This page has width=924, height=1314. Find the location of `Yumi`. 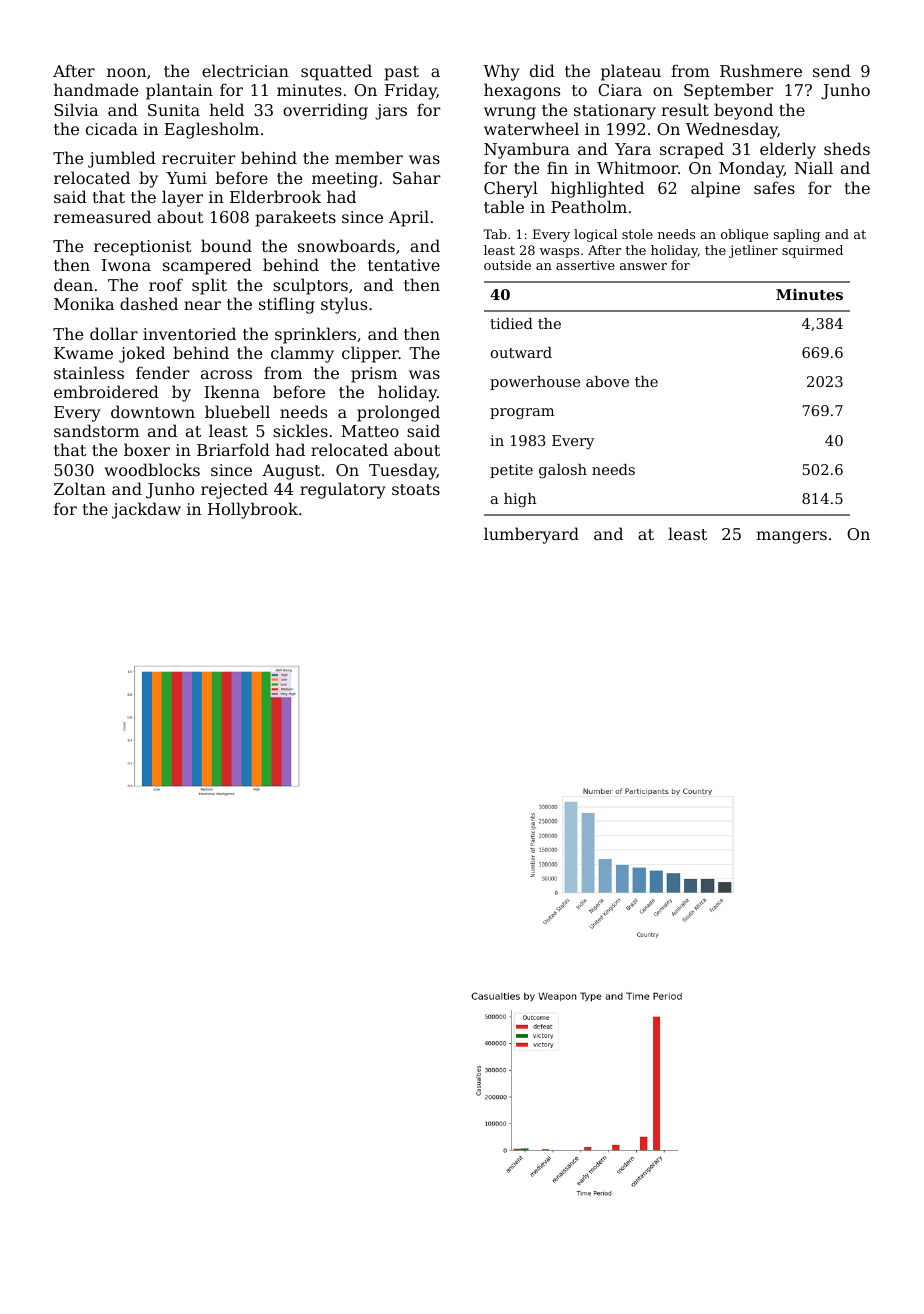

Yumi is located at coordinates (186, 178).
